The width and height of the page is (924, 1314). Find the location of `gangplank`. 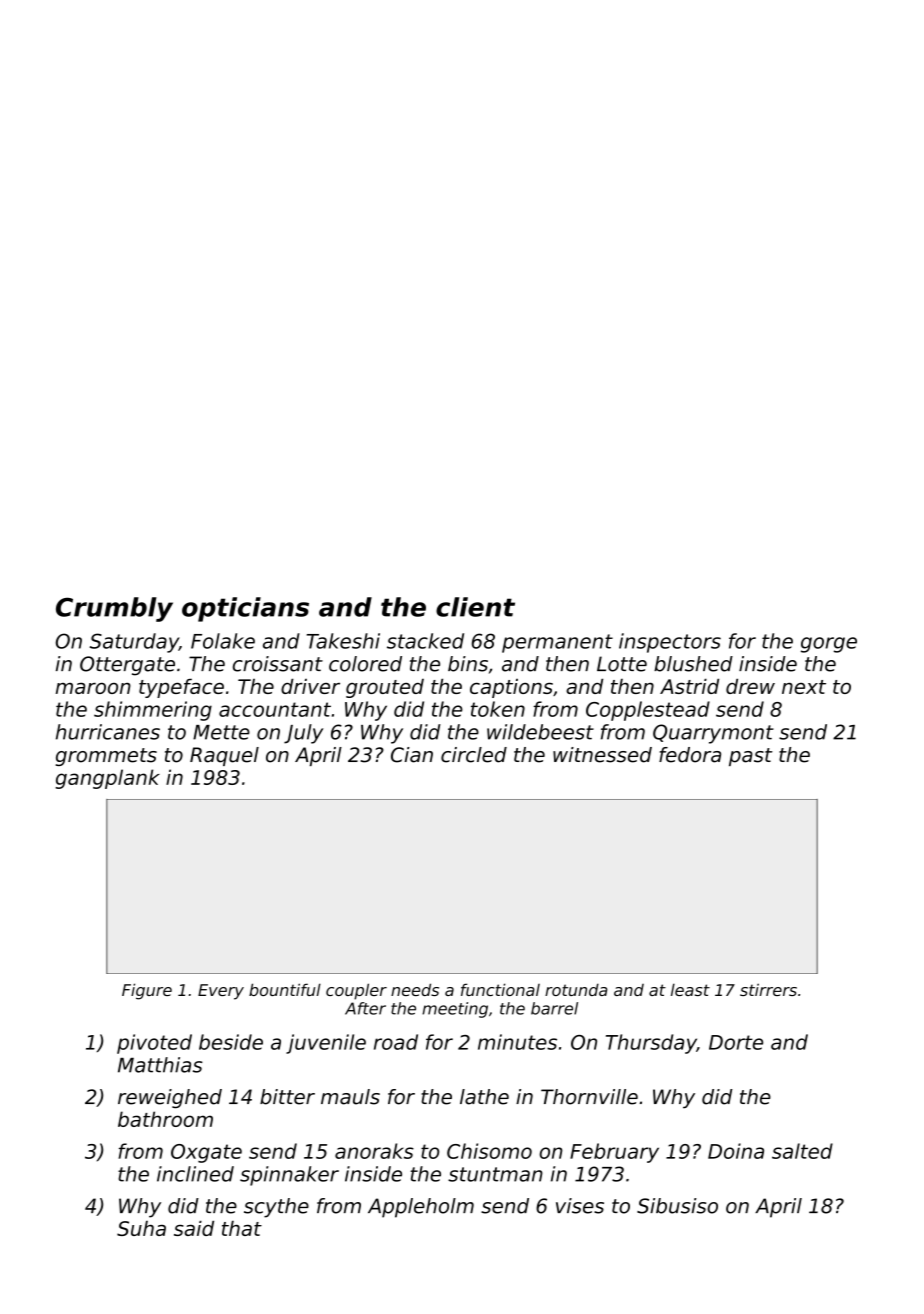

gangplank is located at coordinates (108, 779).
